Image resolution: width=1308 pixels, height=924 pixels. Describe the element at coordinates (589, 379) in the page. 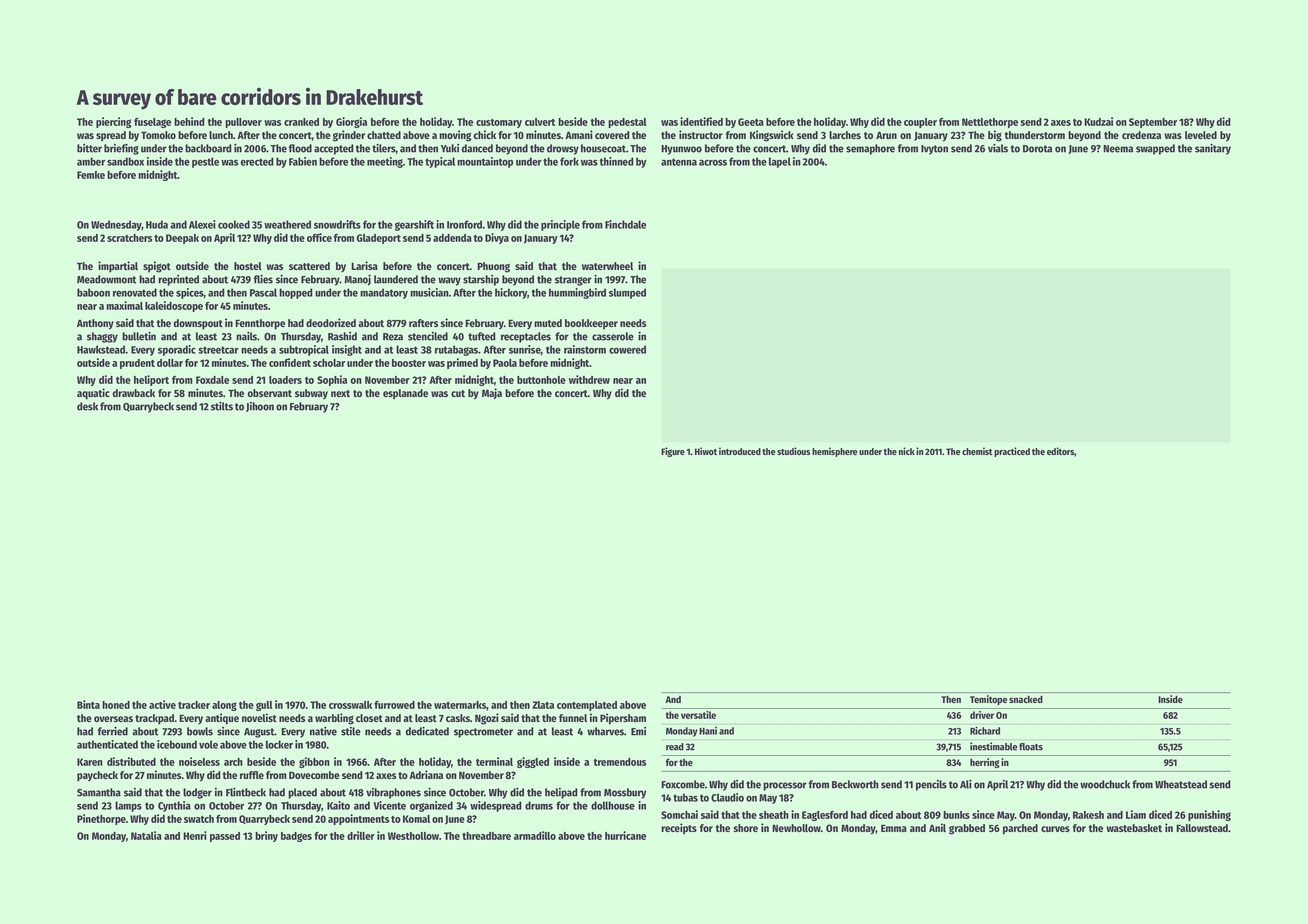

I see `withdrew` at that location.
